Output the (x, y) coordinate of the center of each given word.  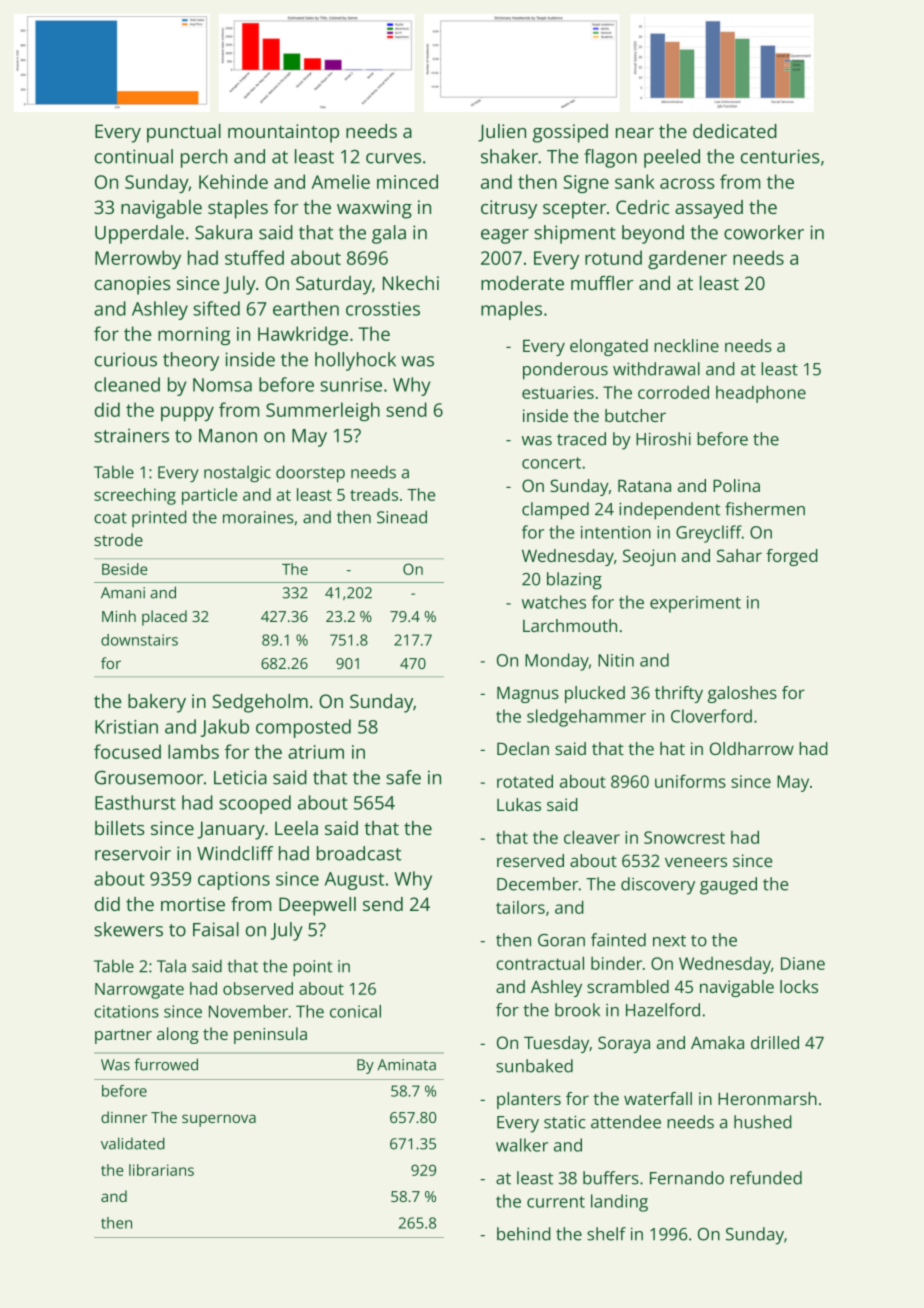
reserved (530, 860)
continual (134, 156)
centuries (780, 156)
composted (303, 728)
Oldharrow (752, 748)
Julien (502, 133)
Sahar (739, 555)
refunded (766, 1178)
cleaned (127, 384)
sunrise (351, 385)
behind (524, 1234)
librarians (161, 1170)
